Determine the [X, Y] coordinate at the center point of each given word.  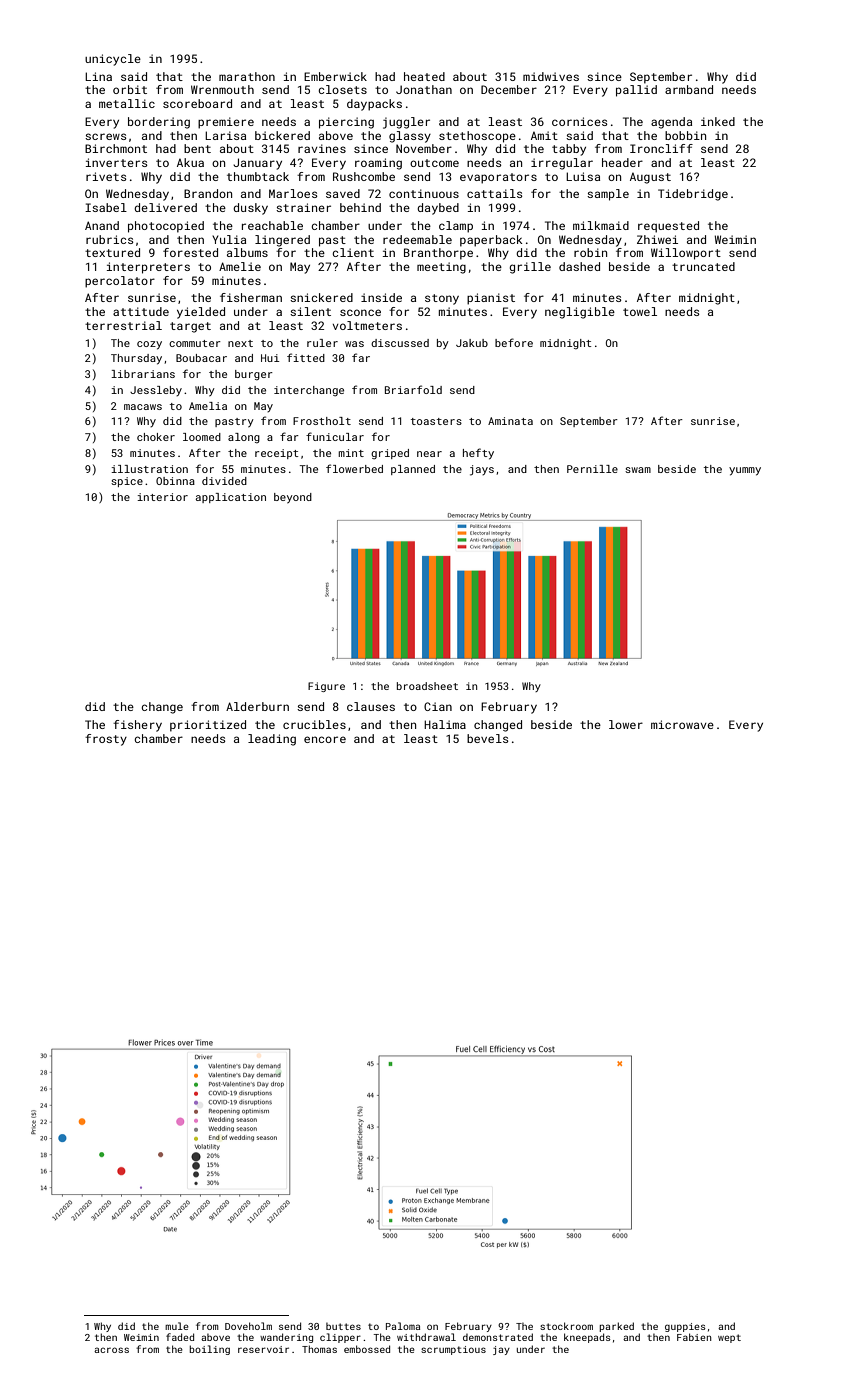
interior [162, 497]
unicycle [113, 60]
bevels [488, 738]
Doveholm [248, 1326]
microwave [682, 724]
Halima [445, 724]
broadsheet [427, 686]
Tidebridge [693, 195]
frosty [106, 740]
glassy [410, 137]
